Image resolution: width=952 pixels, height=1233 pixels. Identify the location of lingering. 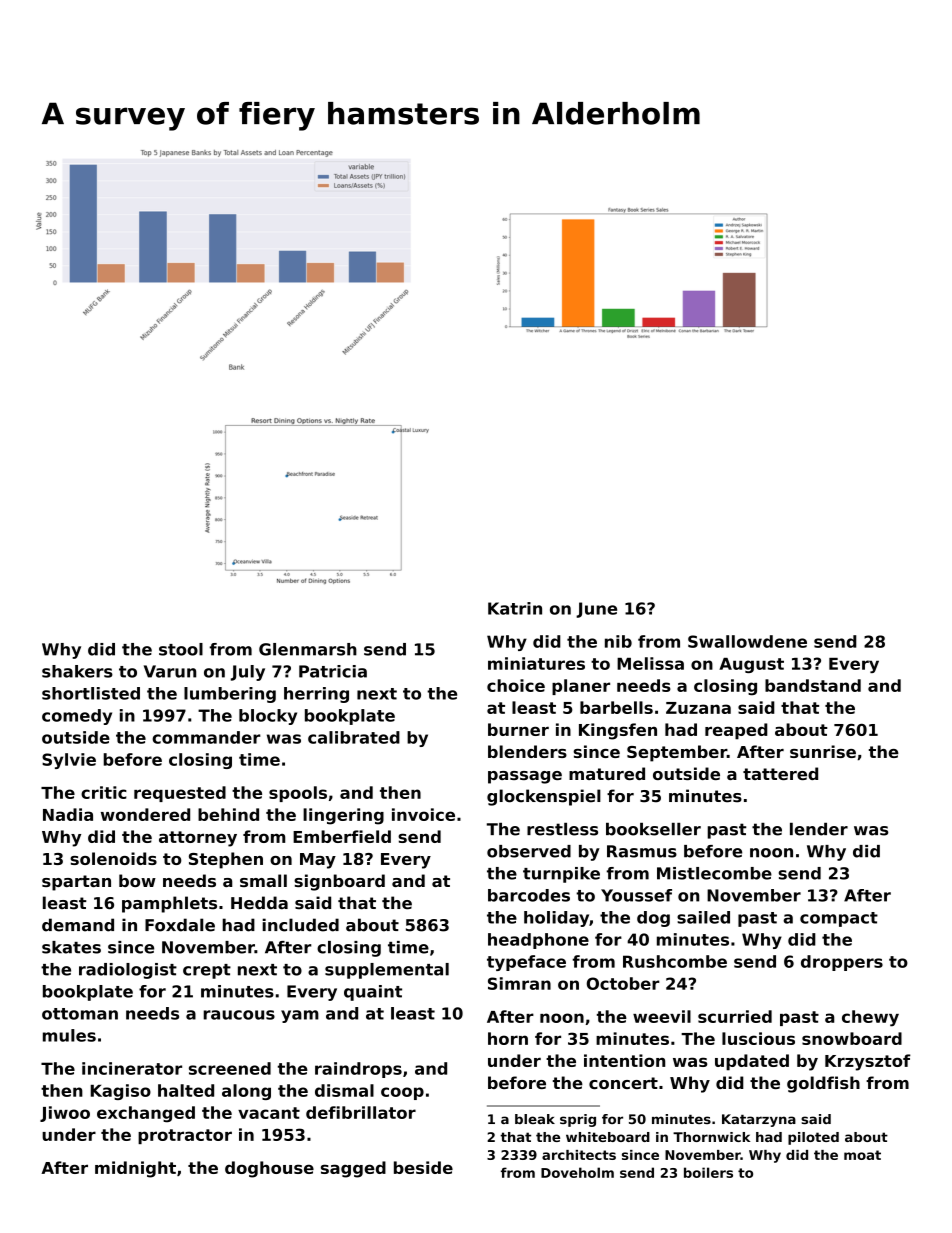
(343, 816).
